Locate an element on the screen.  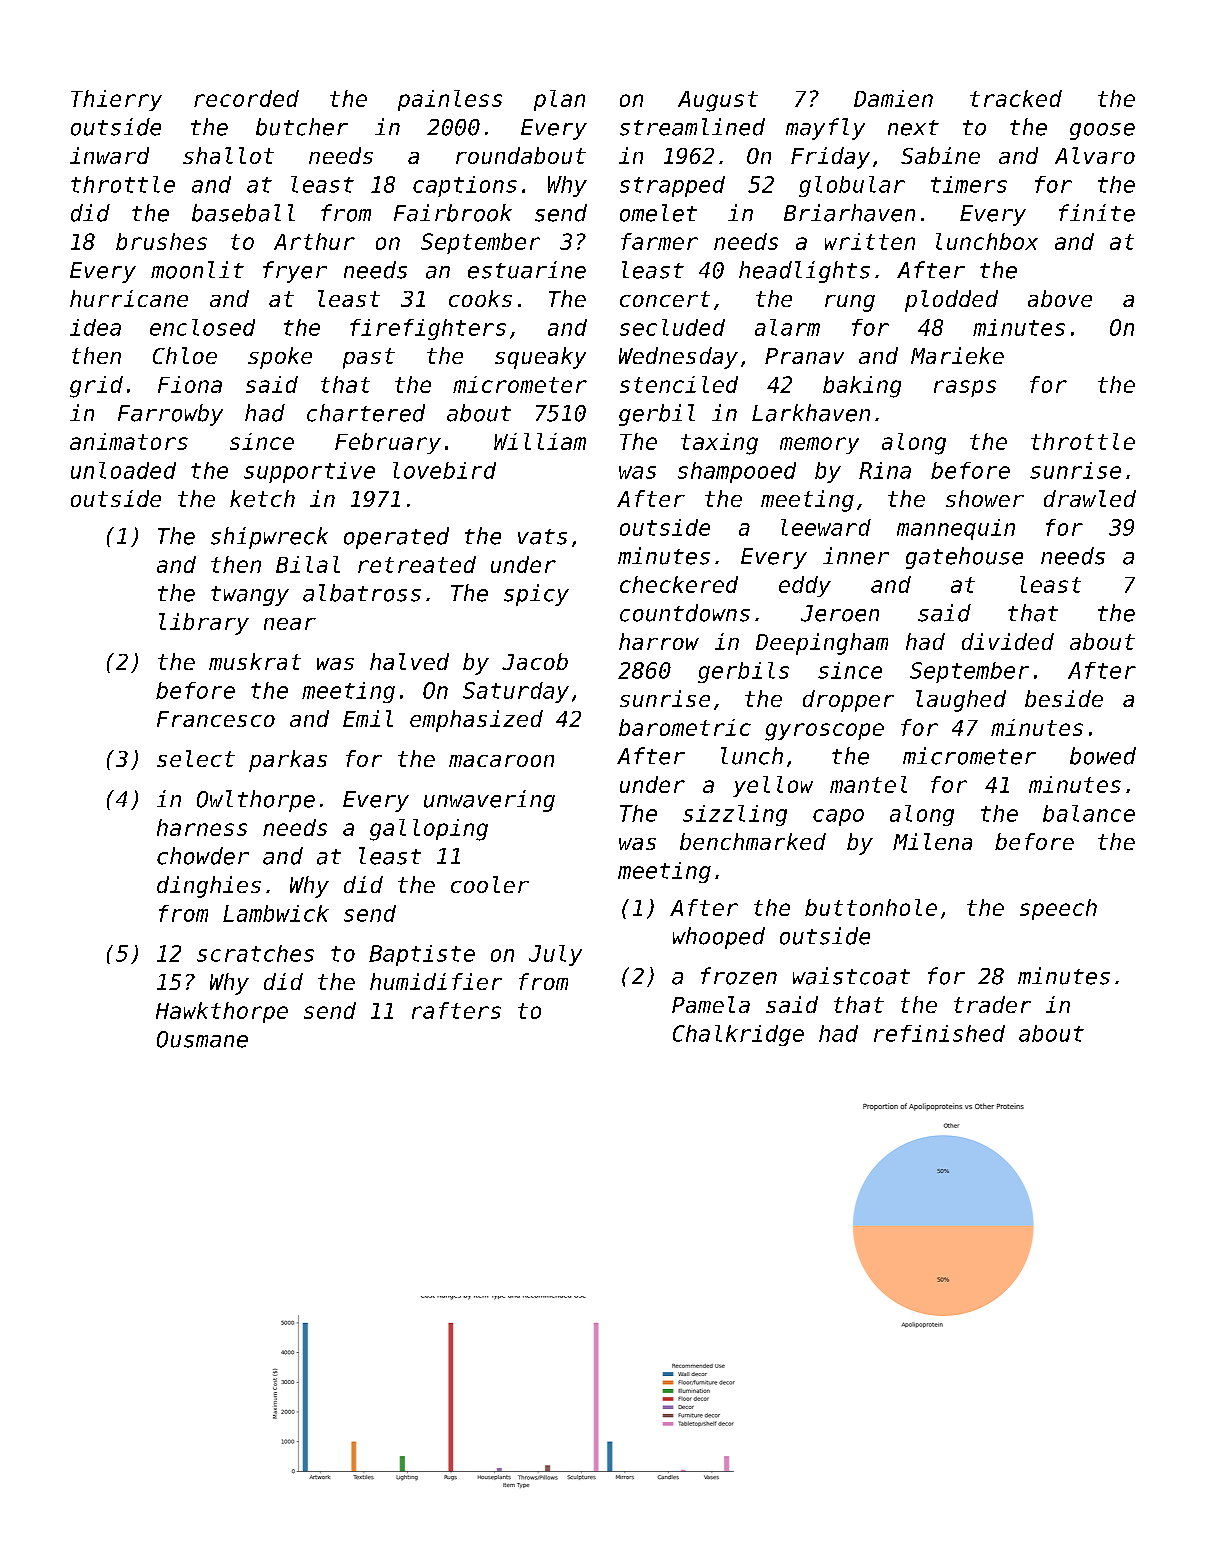
humidifier is located at coordinates (436, 981).
